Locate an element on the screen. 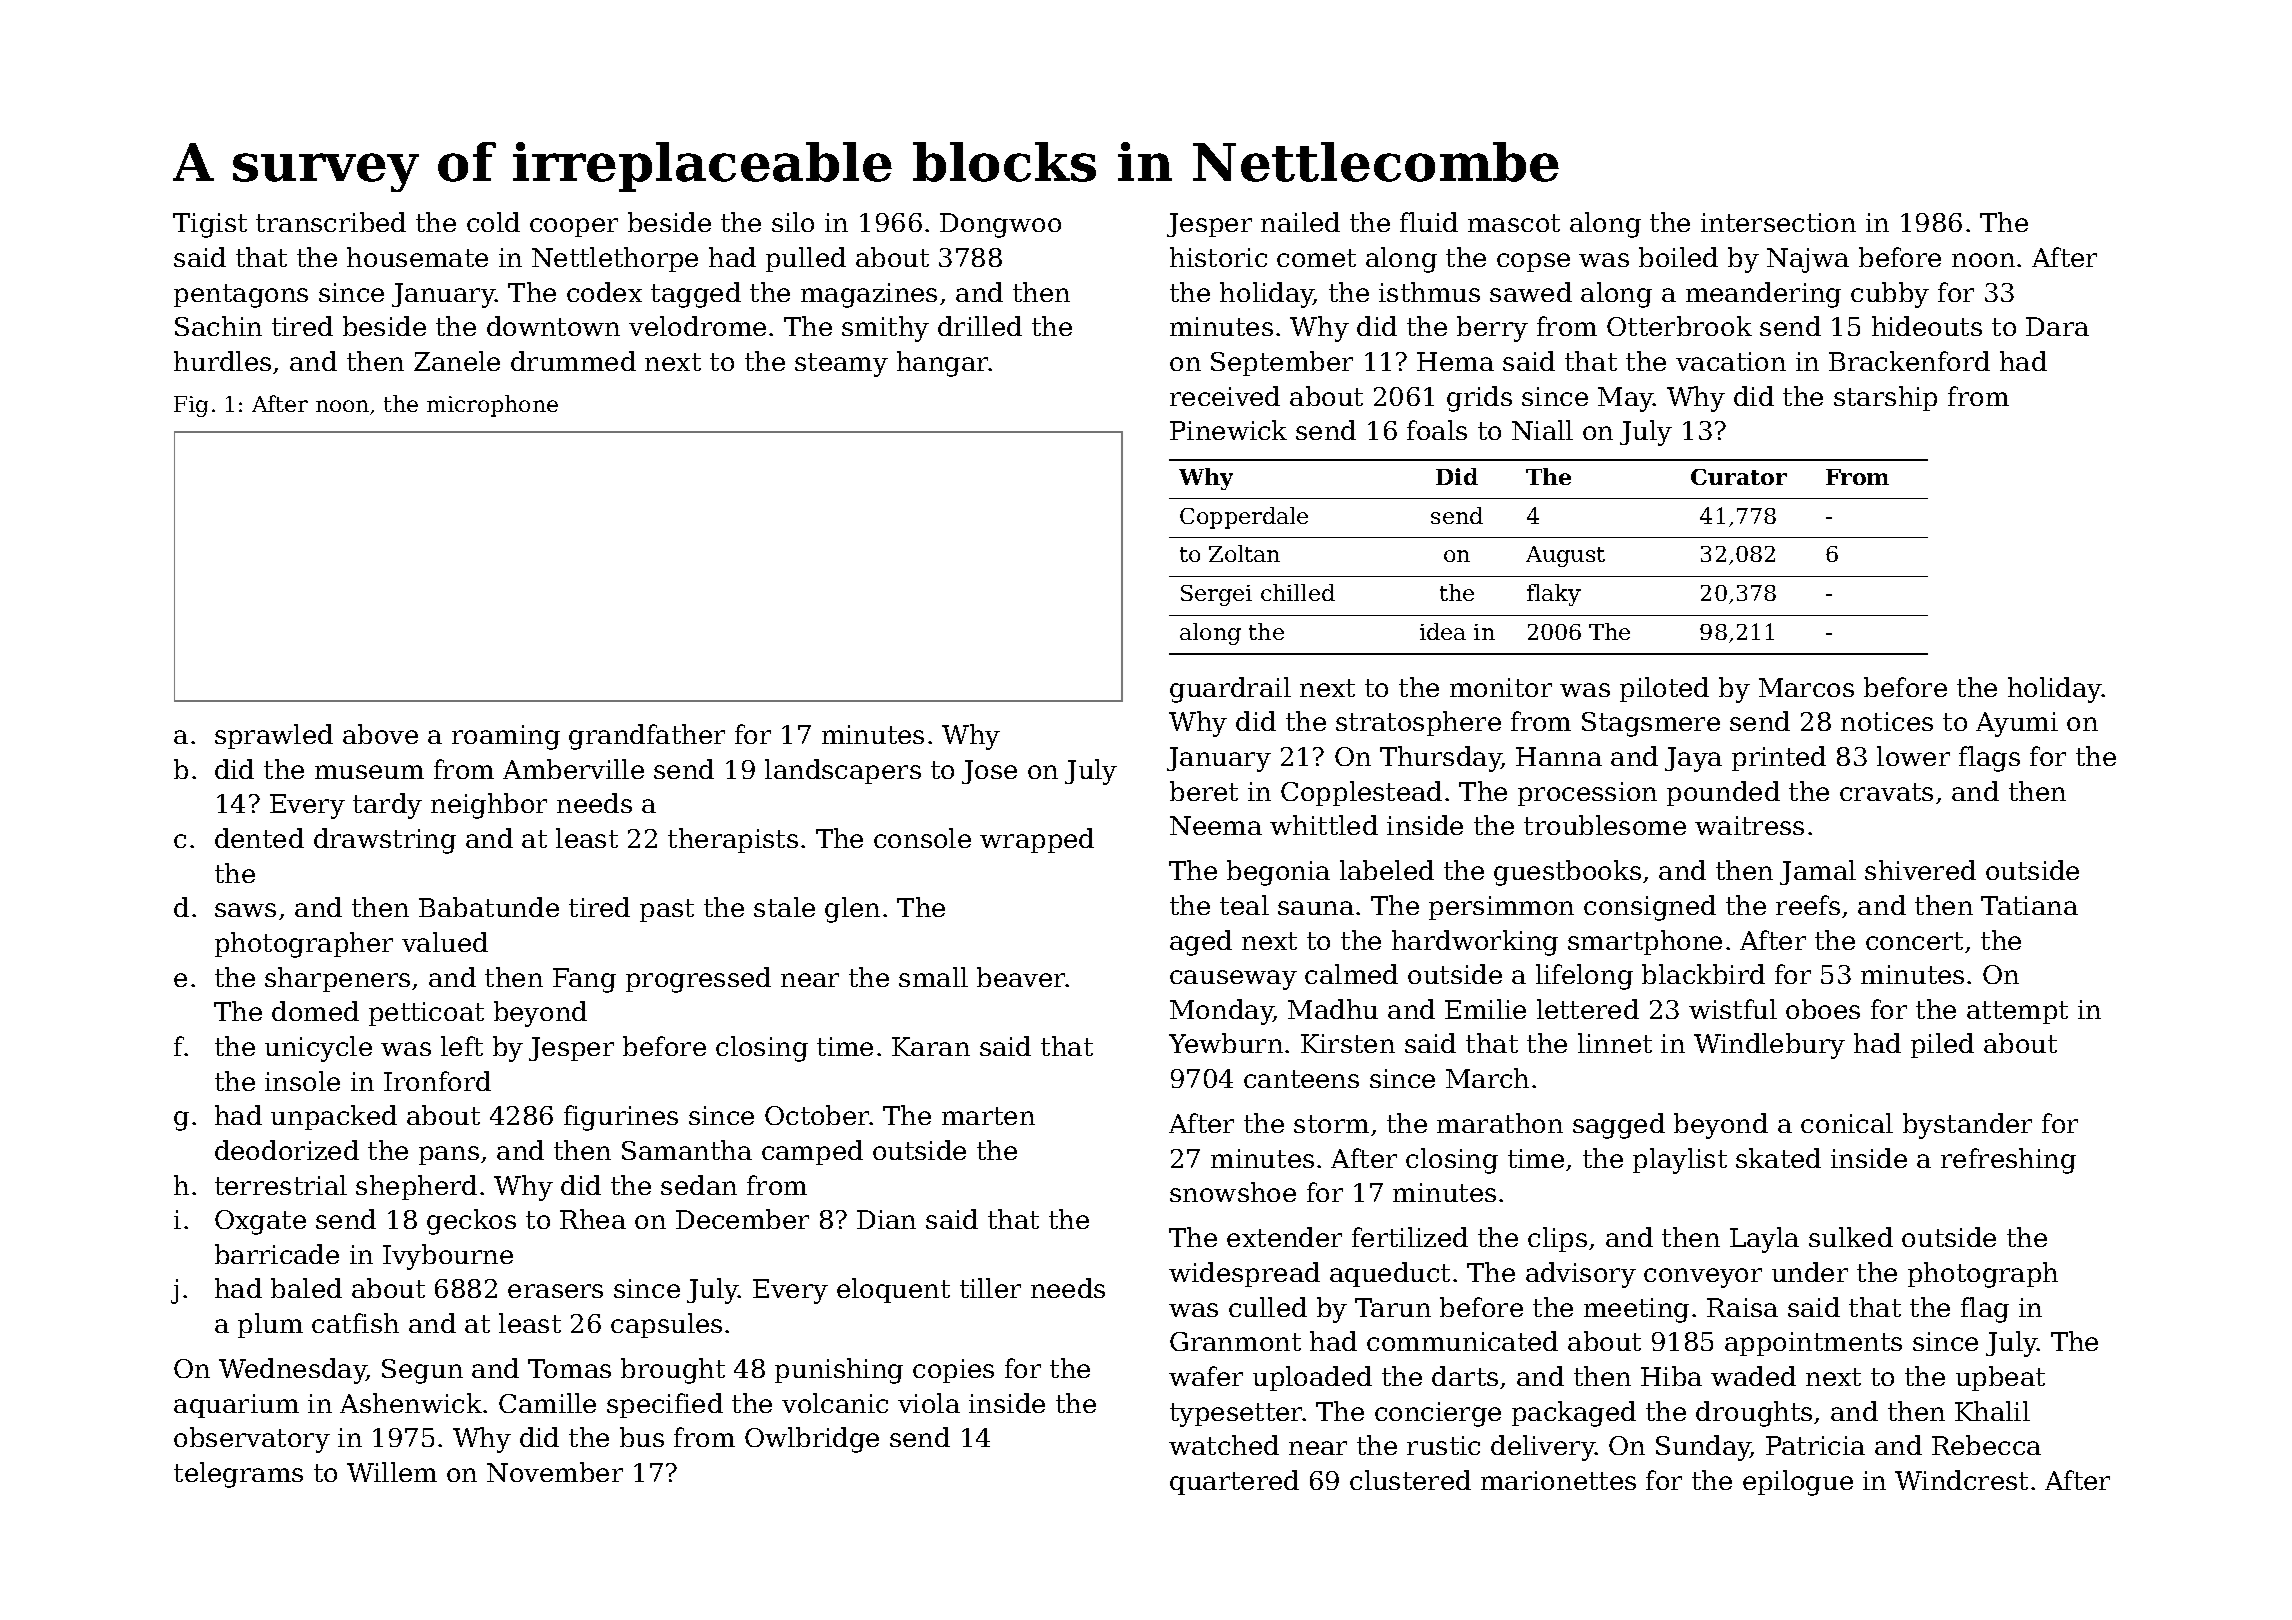 Image resolution: width=2292 pixels, height=1620 pixels. saws is located at coordinates (245, 910).
